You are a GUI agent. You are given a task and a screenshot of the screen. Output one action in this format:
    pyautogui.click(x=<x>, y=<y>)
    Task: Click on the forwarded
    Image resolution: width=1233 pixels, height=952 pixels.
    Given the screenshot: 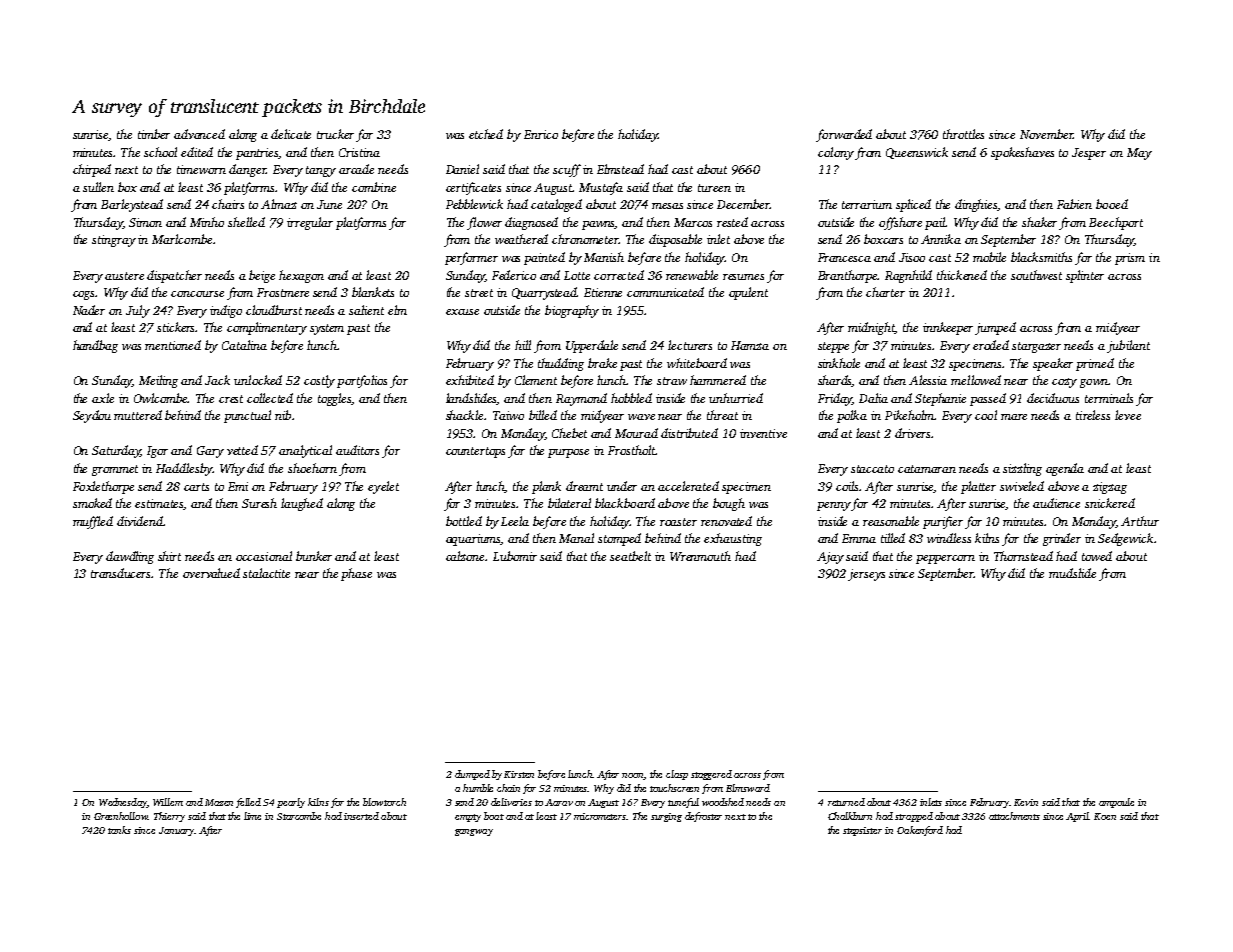 What is the action you would take?
    pyautogui.click(x=844, y=135)
